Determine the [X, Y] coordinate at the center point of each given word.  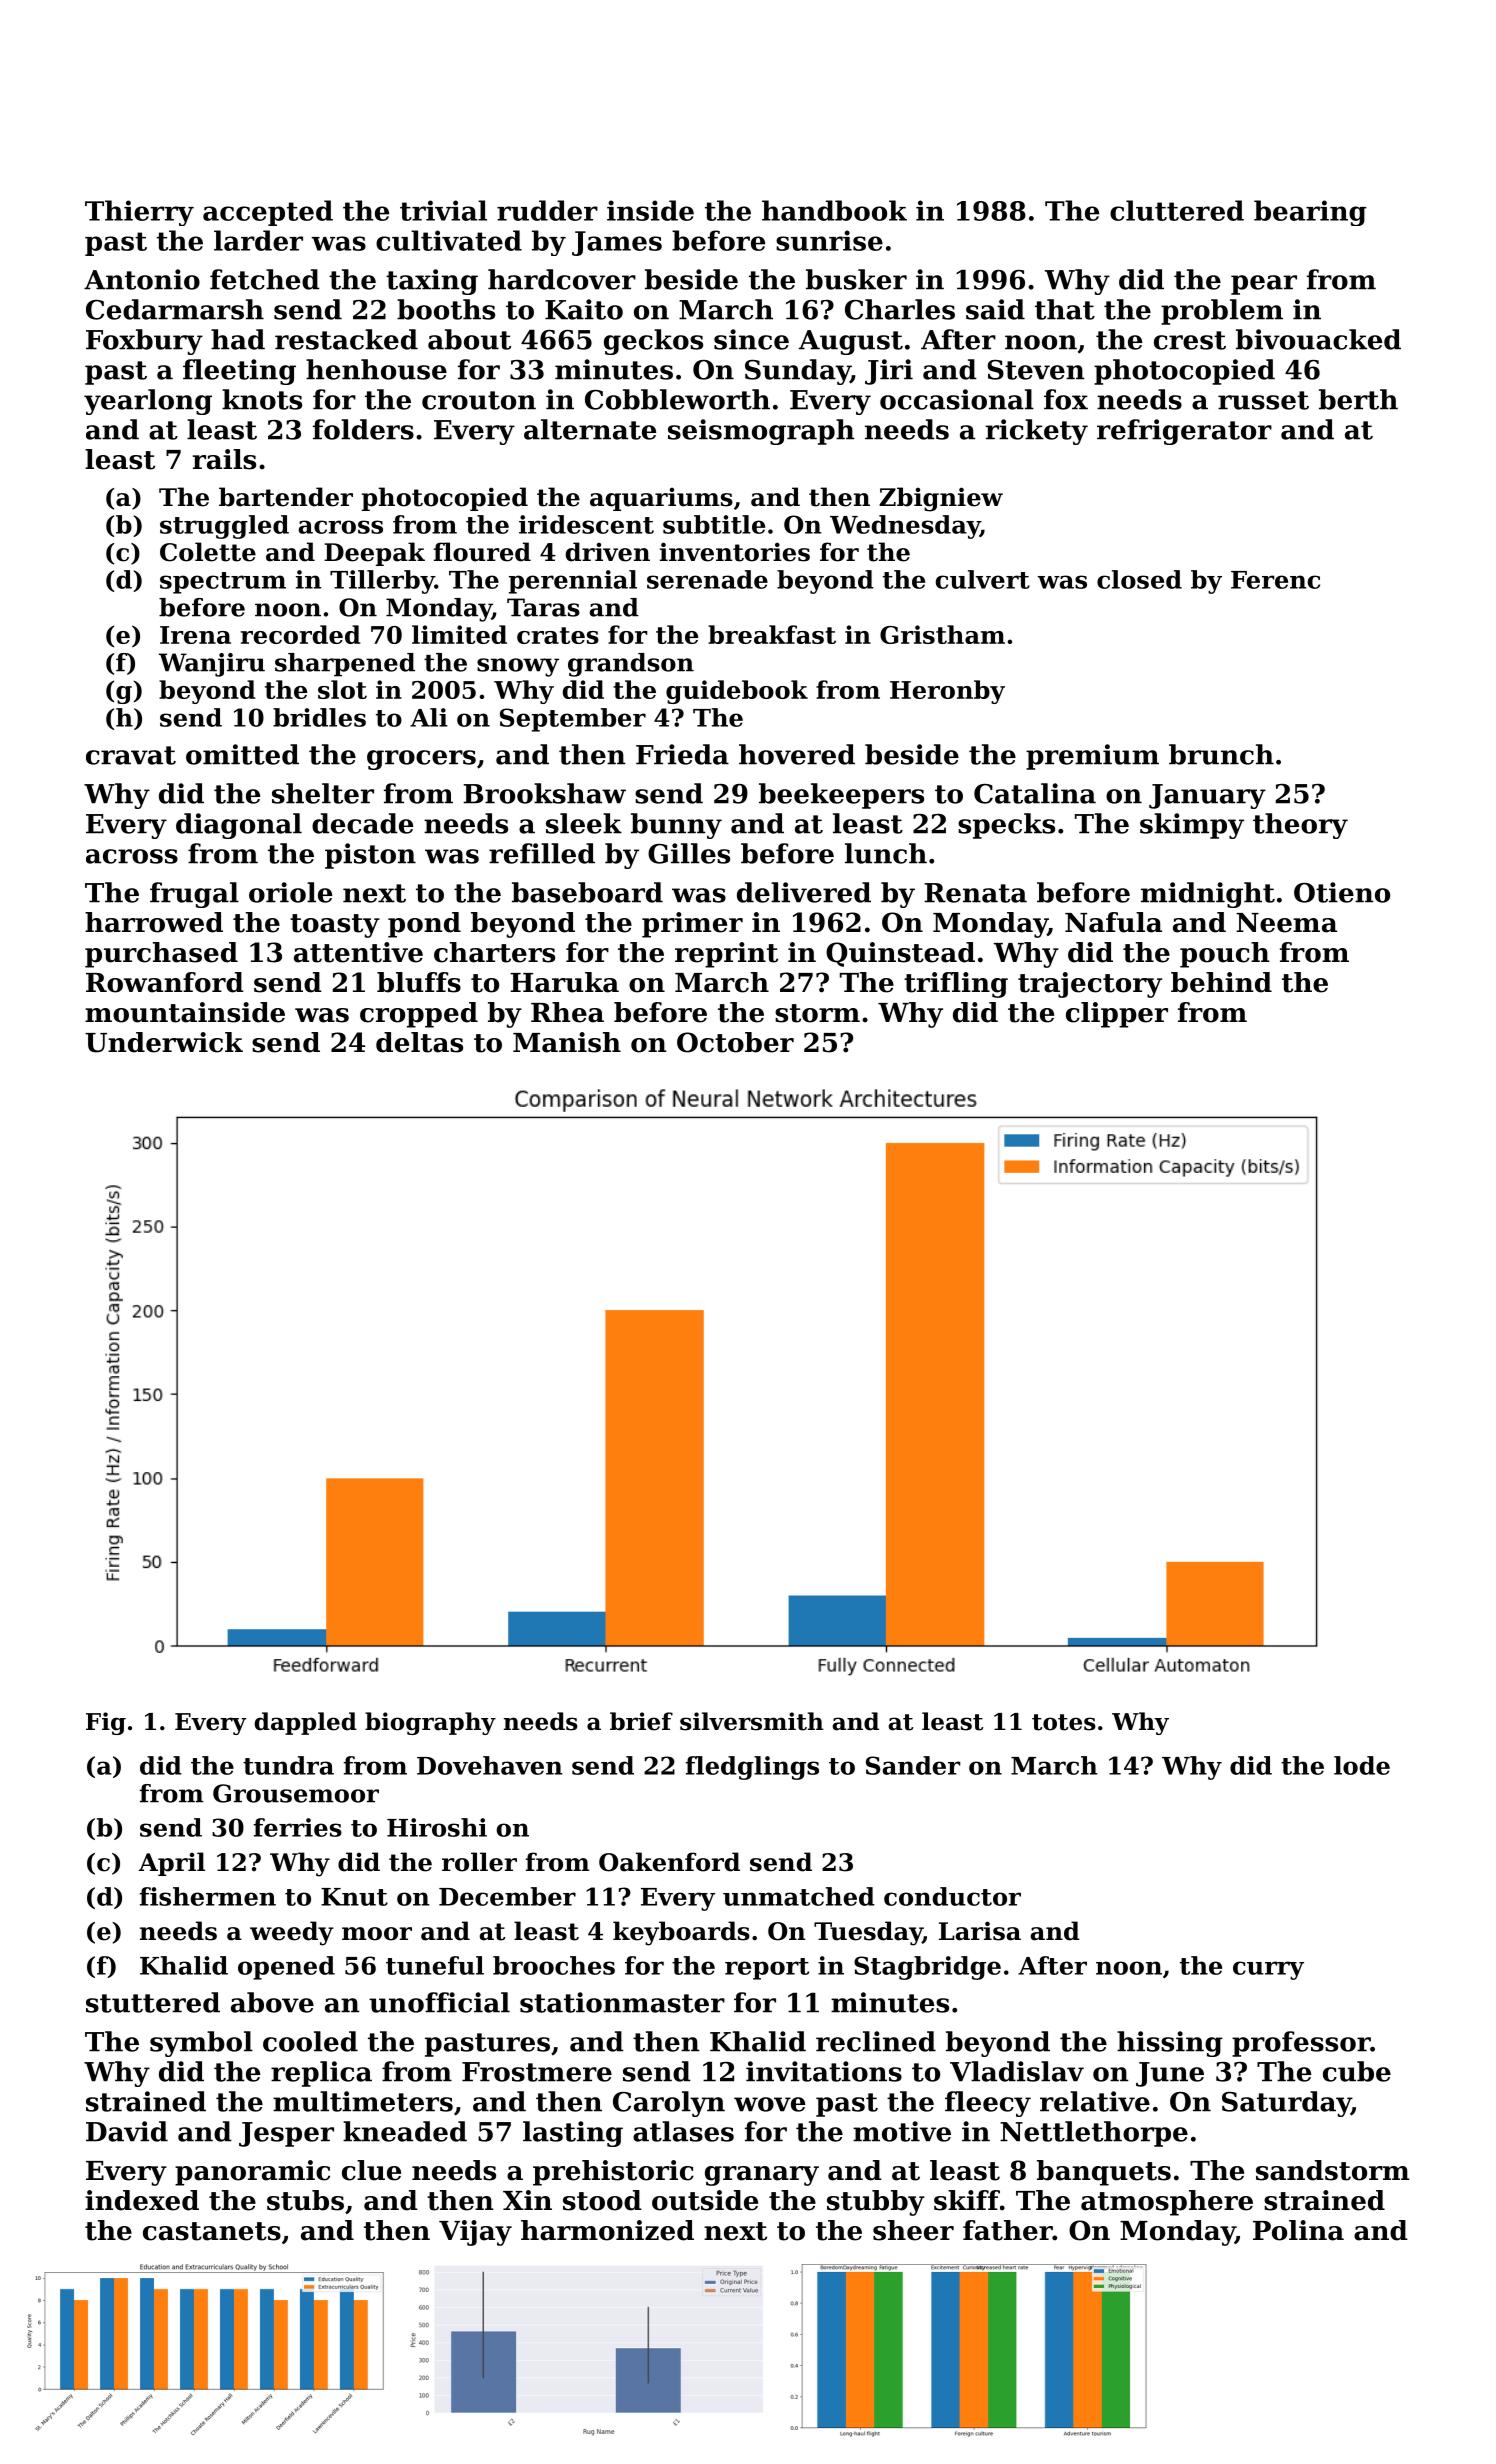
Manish [567, 1042]
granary [762, 2176]
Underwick [164, 1042]
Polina [1298, 2230]
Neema [1286, 923]
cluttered [1177, 210]
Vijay [475, 2233]
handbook [834, 210]
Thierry [139, 213]
